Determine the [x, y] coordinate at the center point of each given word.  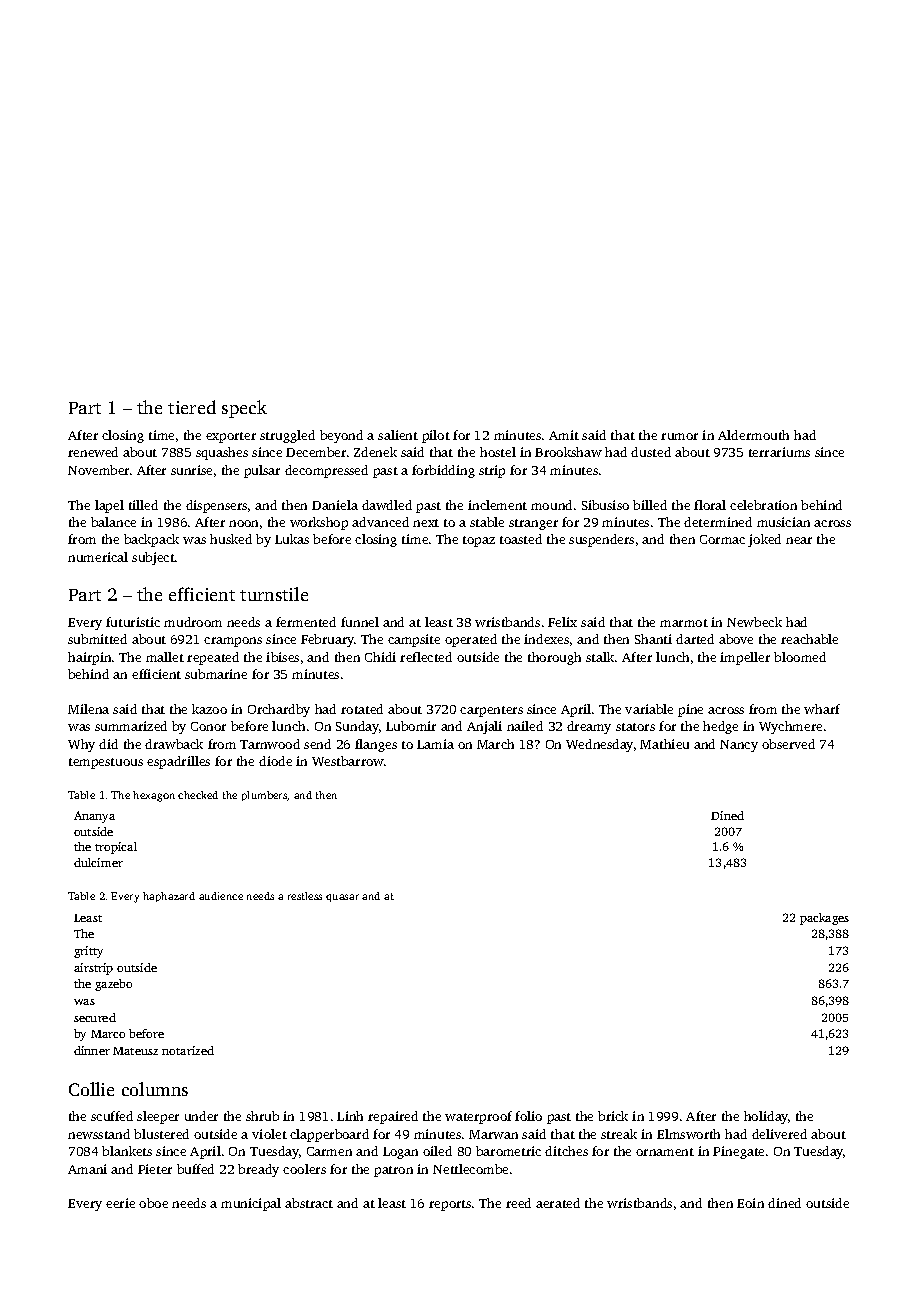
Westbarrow [348, 761]
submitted [97, 639]
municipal [251, 1204]
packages [824, 919]
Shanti [653, 639]
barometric [508, 1151]
